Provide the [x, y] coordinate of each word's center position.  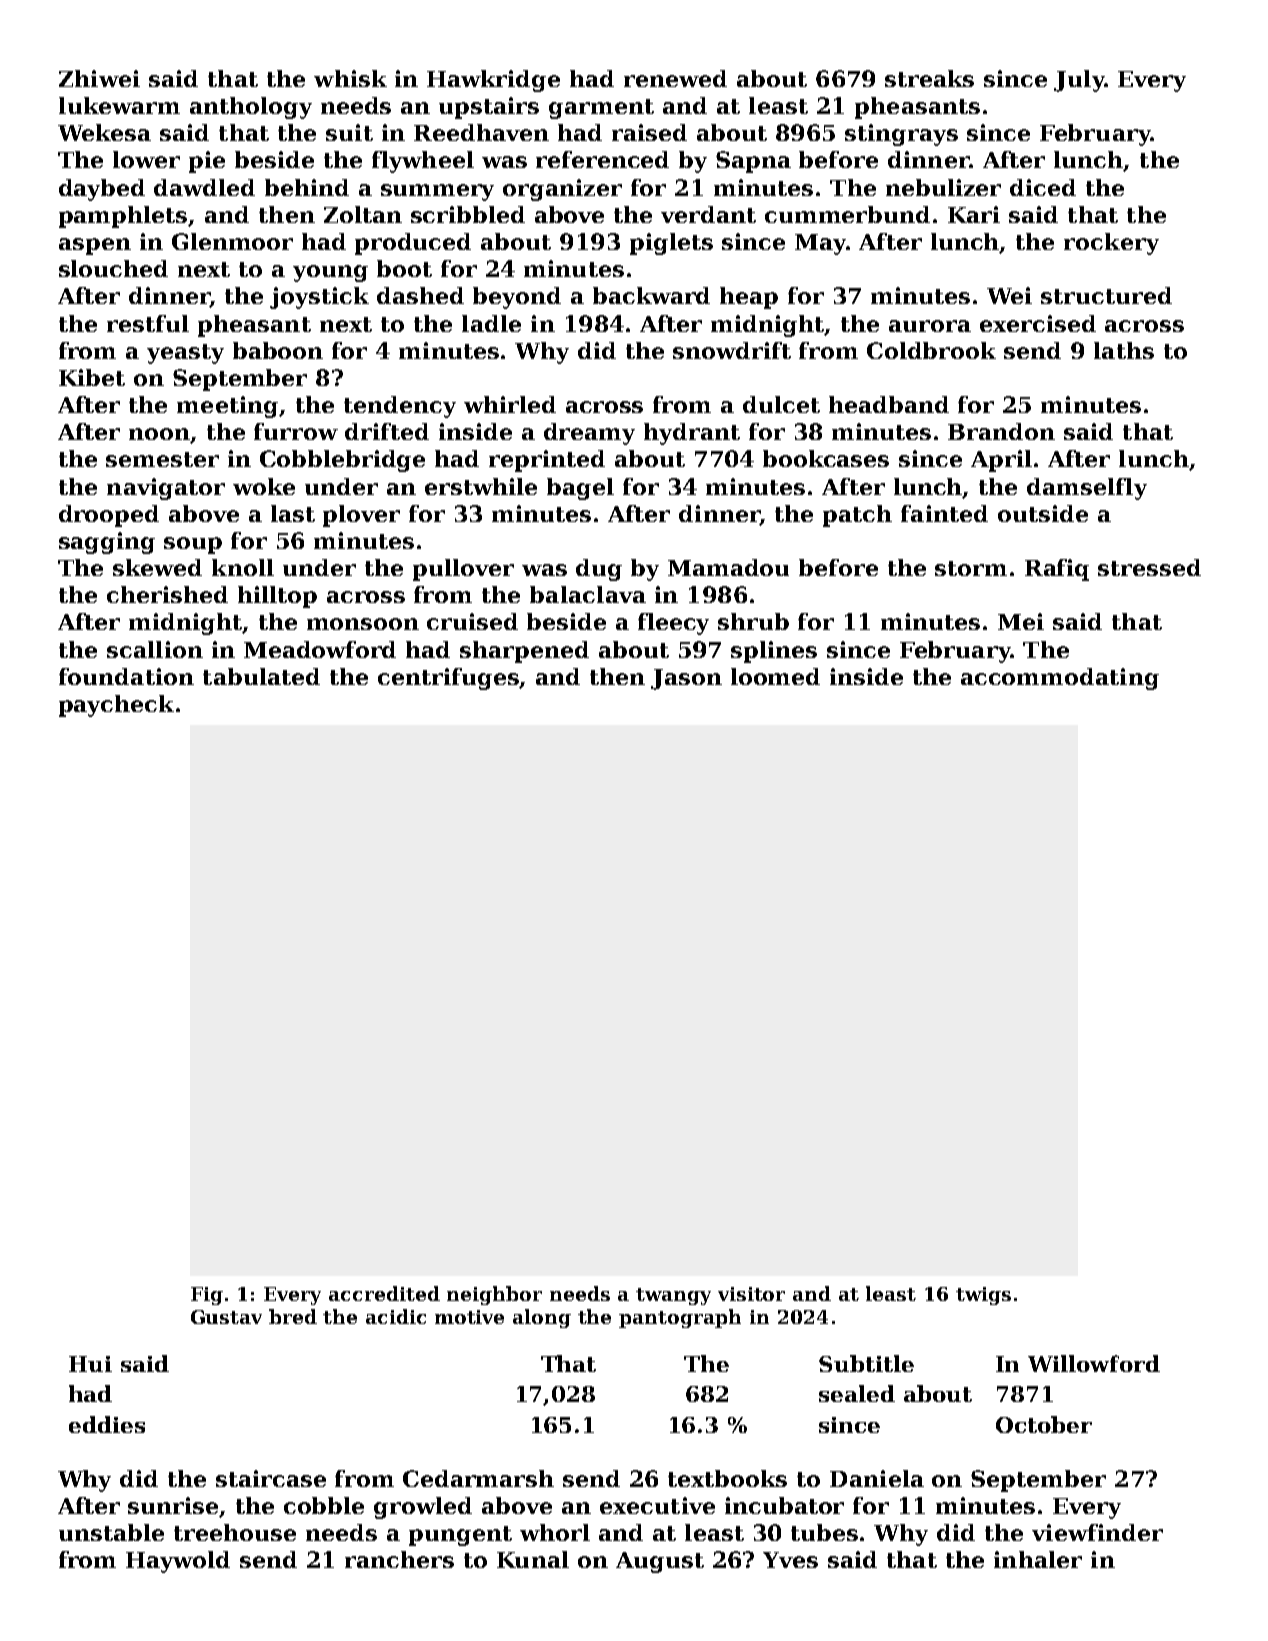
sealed [857, 1393]
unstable [111, 1532]
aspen [95, 246]
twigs [983, 1296]
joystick [319, 298]
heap [749, 298]
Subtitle [866, 1363]
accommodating [1060, 679]
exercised [1038, 323]
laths [1124, 350]
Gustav [226, 1317]
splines [774, 652]
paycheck [116, 706]
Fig [207, 1296]
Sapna [753, 162]
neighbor [494, 1295]
